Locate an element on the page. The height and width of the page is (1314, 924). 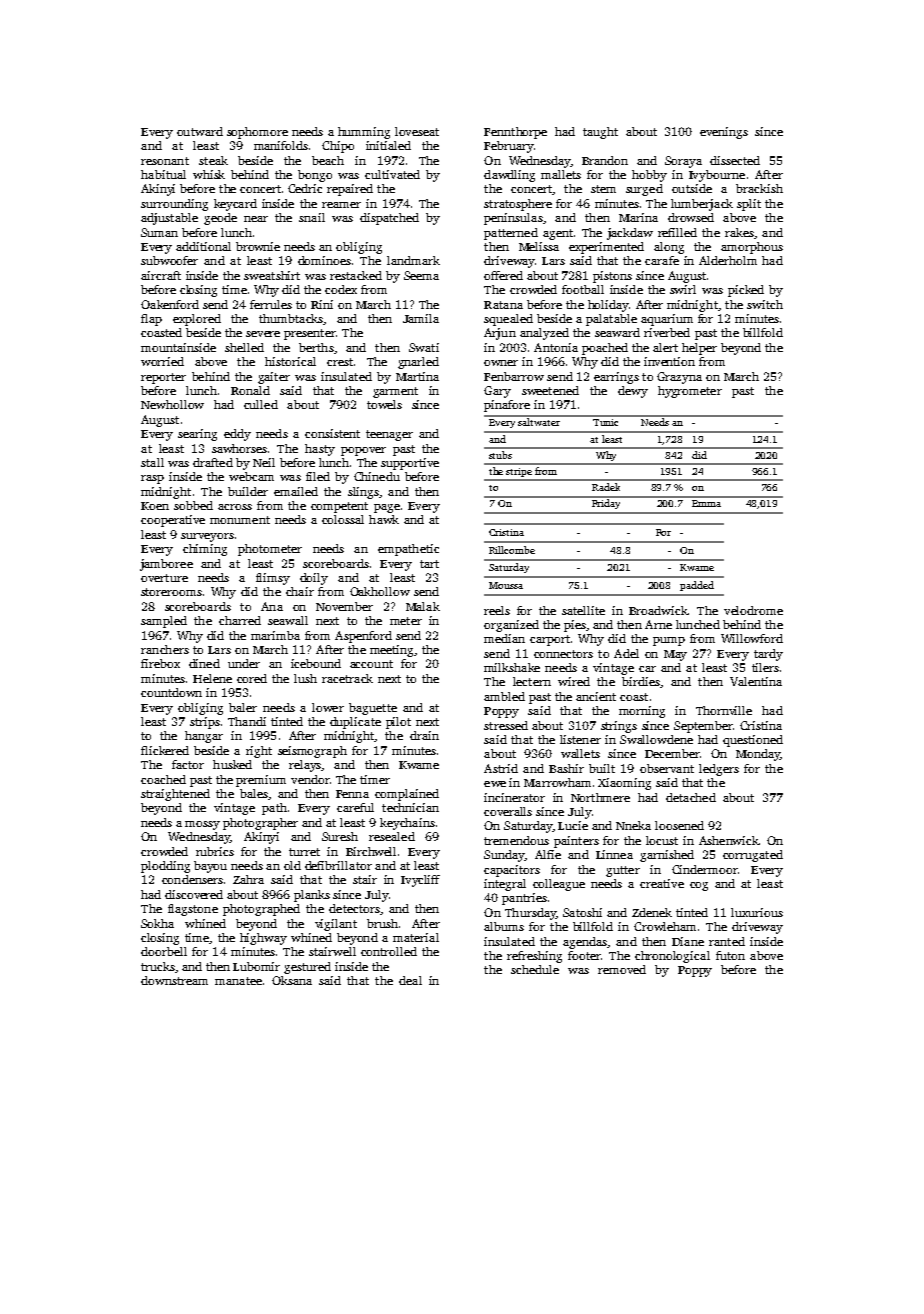
husked is located at coordinates (232, 764).
